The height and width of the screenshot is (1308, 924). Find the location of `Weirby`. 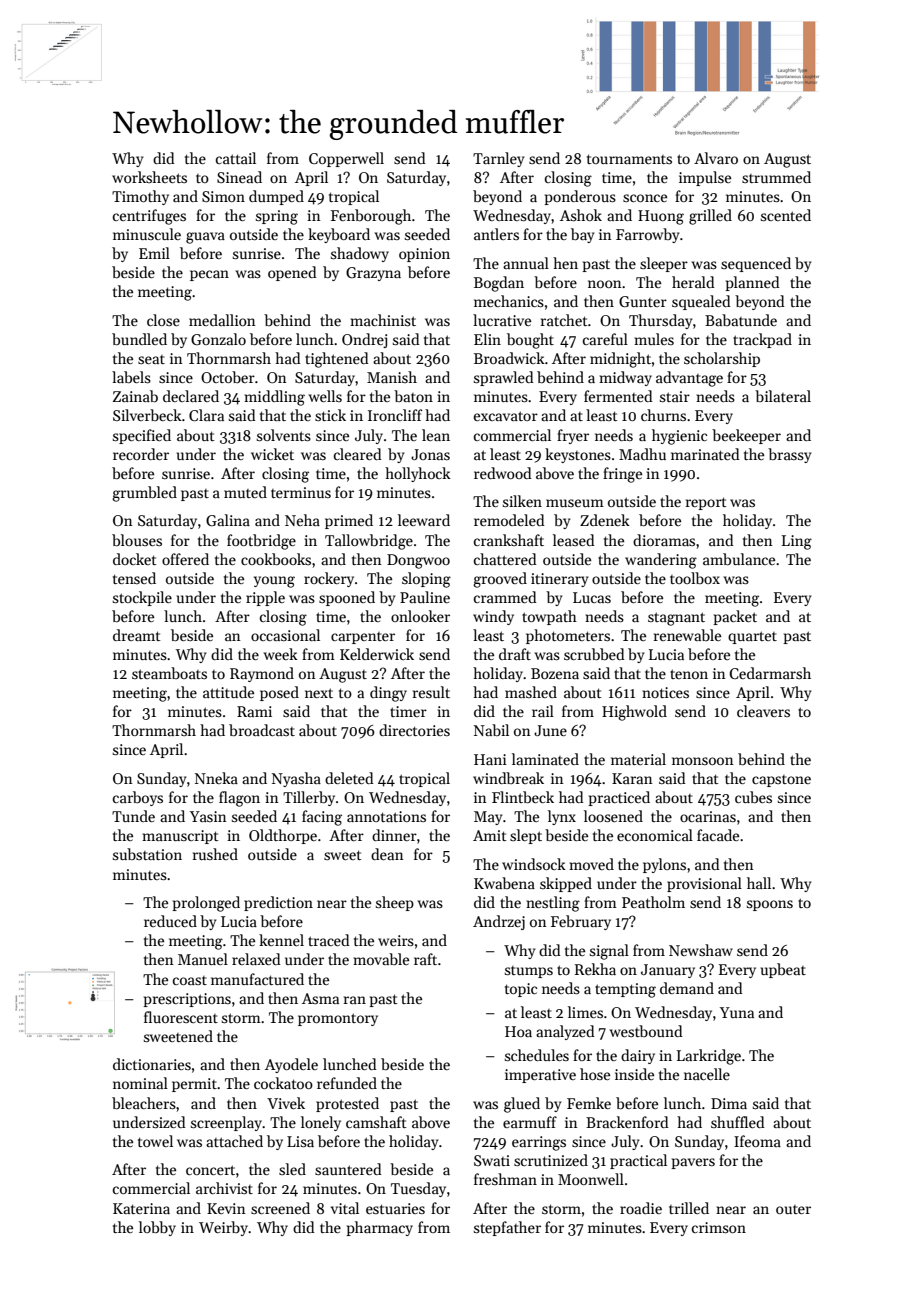

Weirby is located at coordinates (223, 1228).
